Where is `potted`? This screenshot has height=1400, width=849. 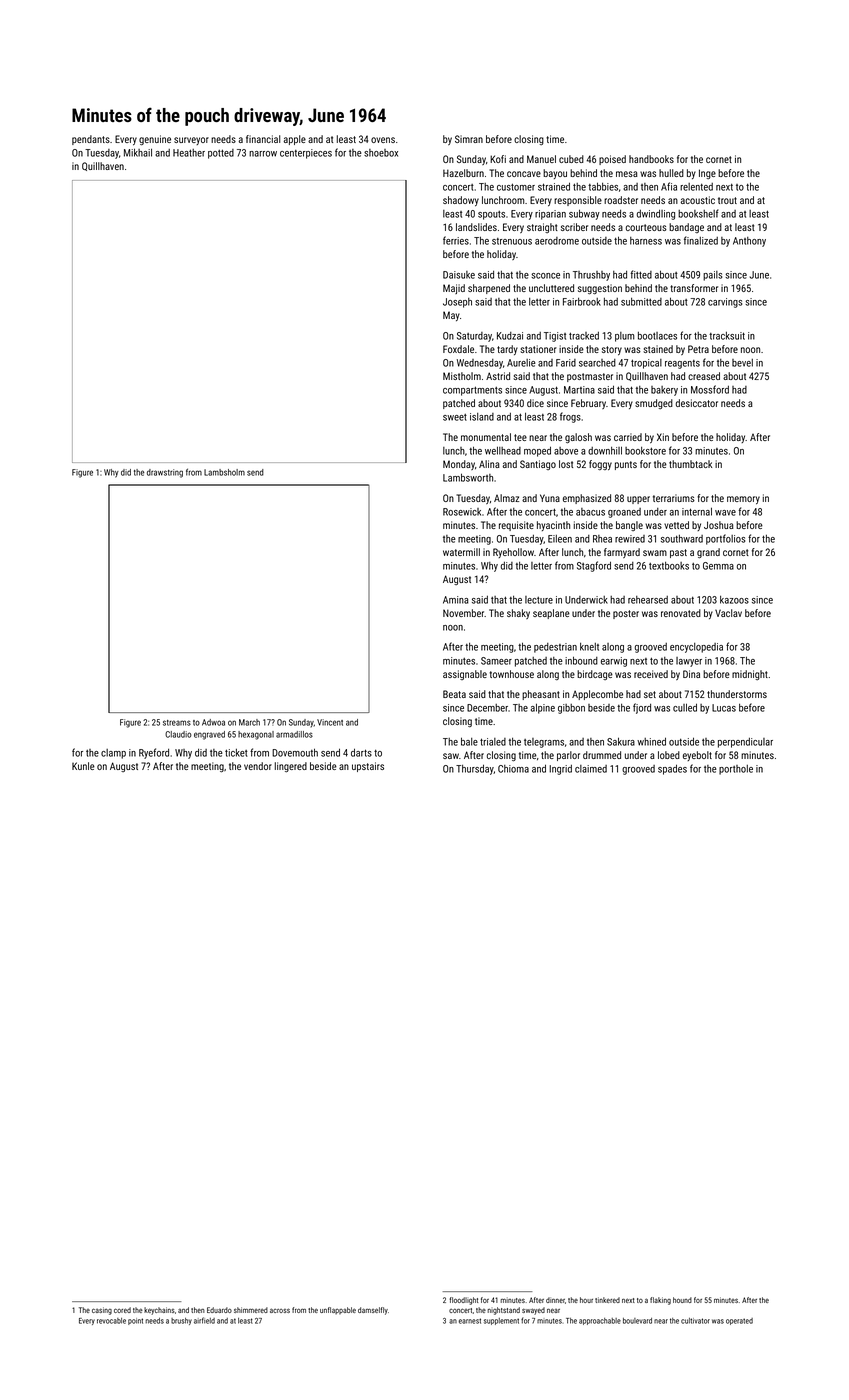
potted is located at coordinates (221, 154).
